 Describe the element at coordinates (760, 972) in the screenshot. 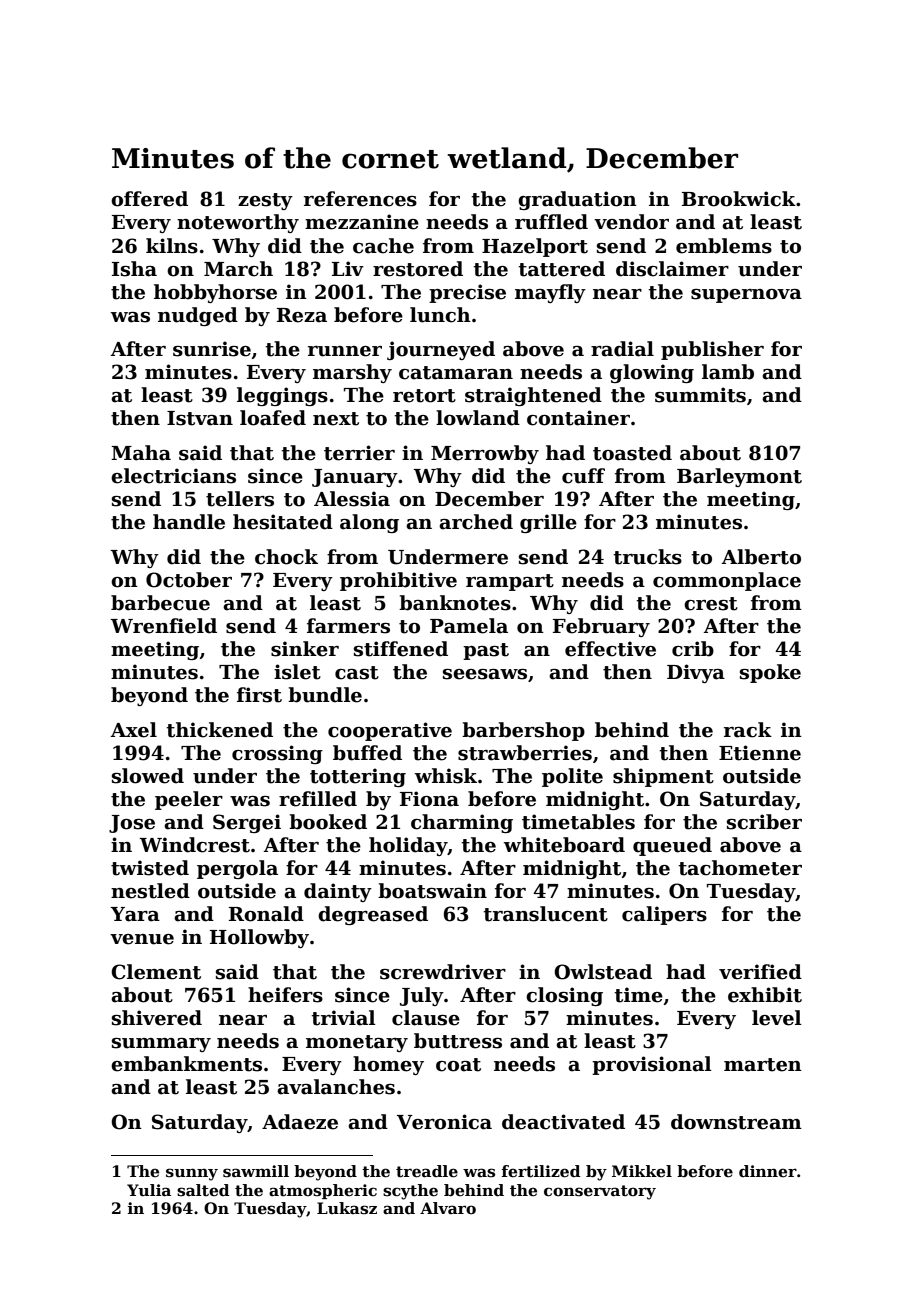

I see `verified` at that location.
